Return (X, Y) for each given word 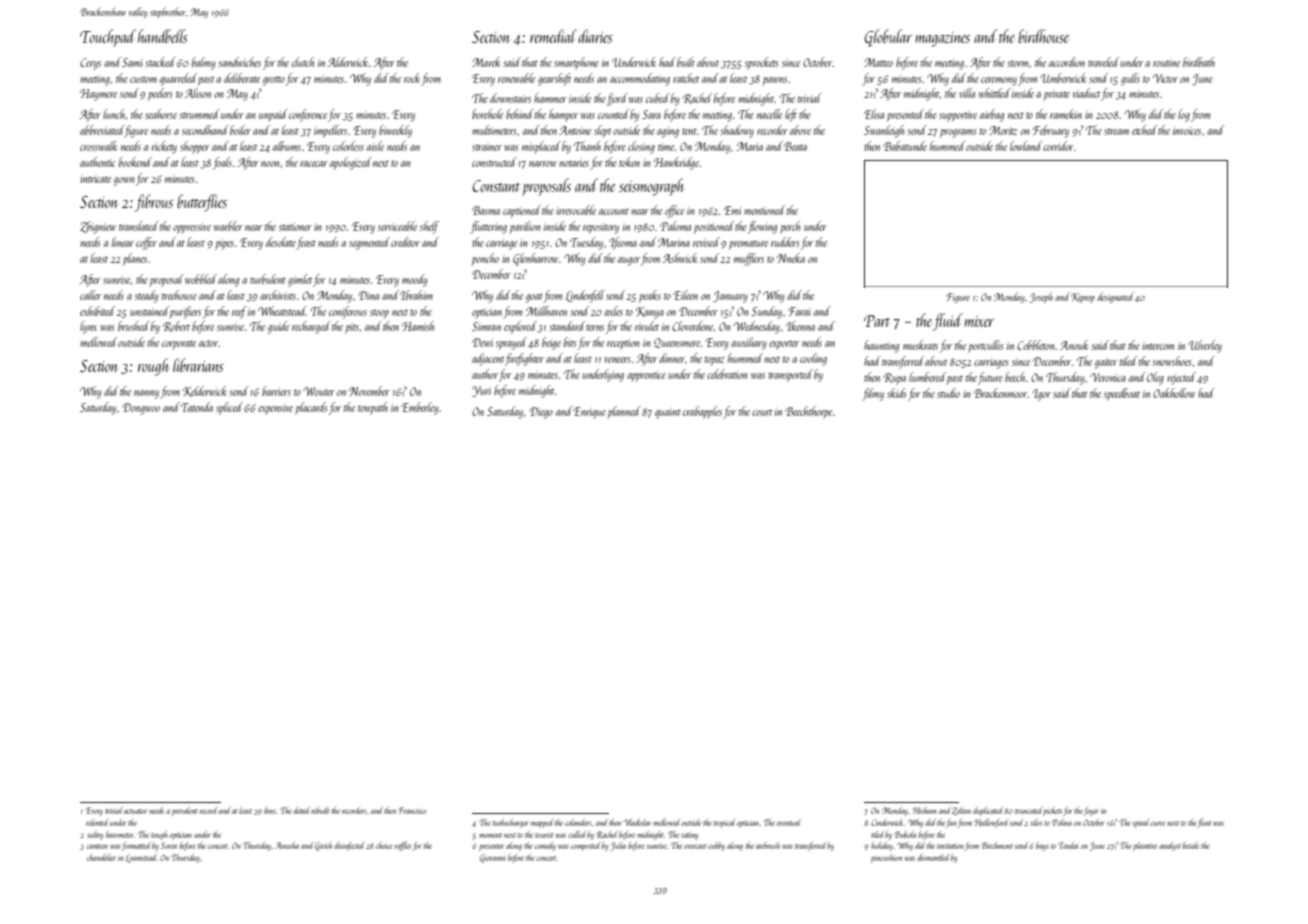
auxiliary (748, 343)
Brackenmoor (1001, 393)
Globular (888, 37)
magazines (943, 39)
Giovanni (493, 858)
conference (308, 115)
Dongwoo (141, 409)
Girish (323, 846)
